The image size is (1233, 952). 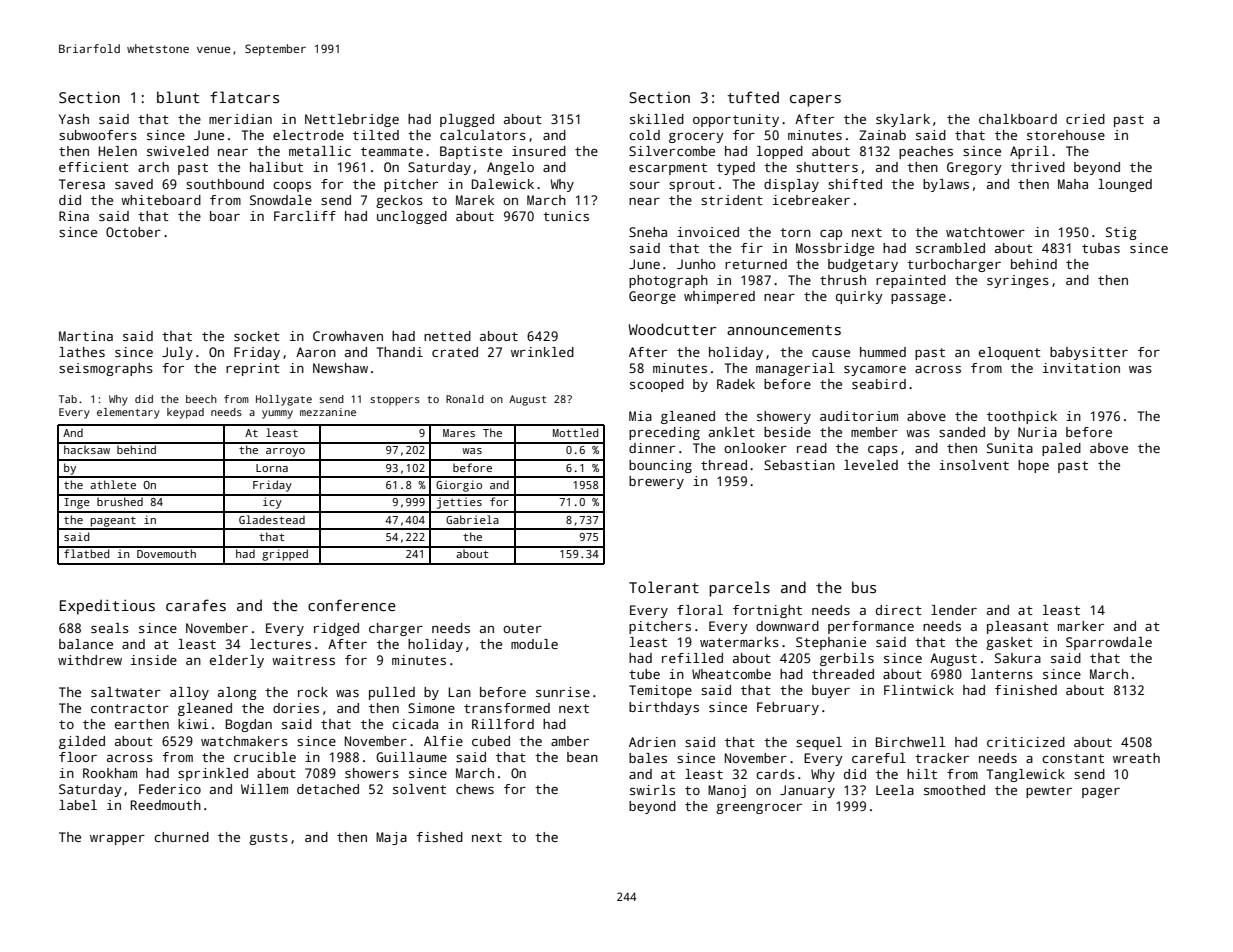 What do you see at coordinates (582, 757) in the image?
I see `bean` at bounding box center [582, 757].
